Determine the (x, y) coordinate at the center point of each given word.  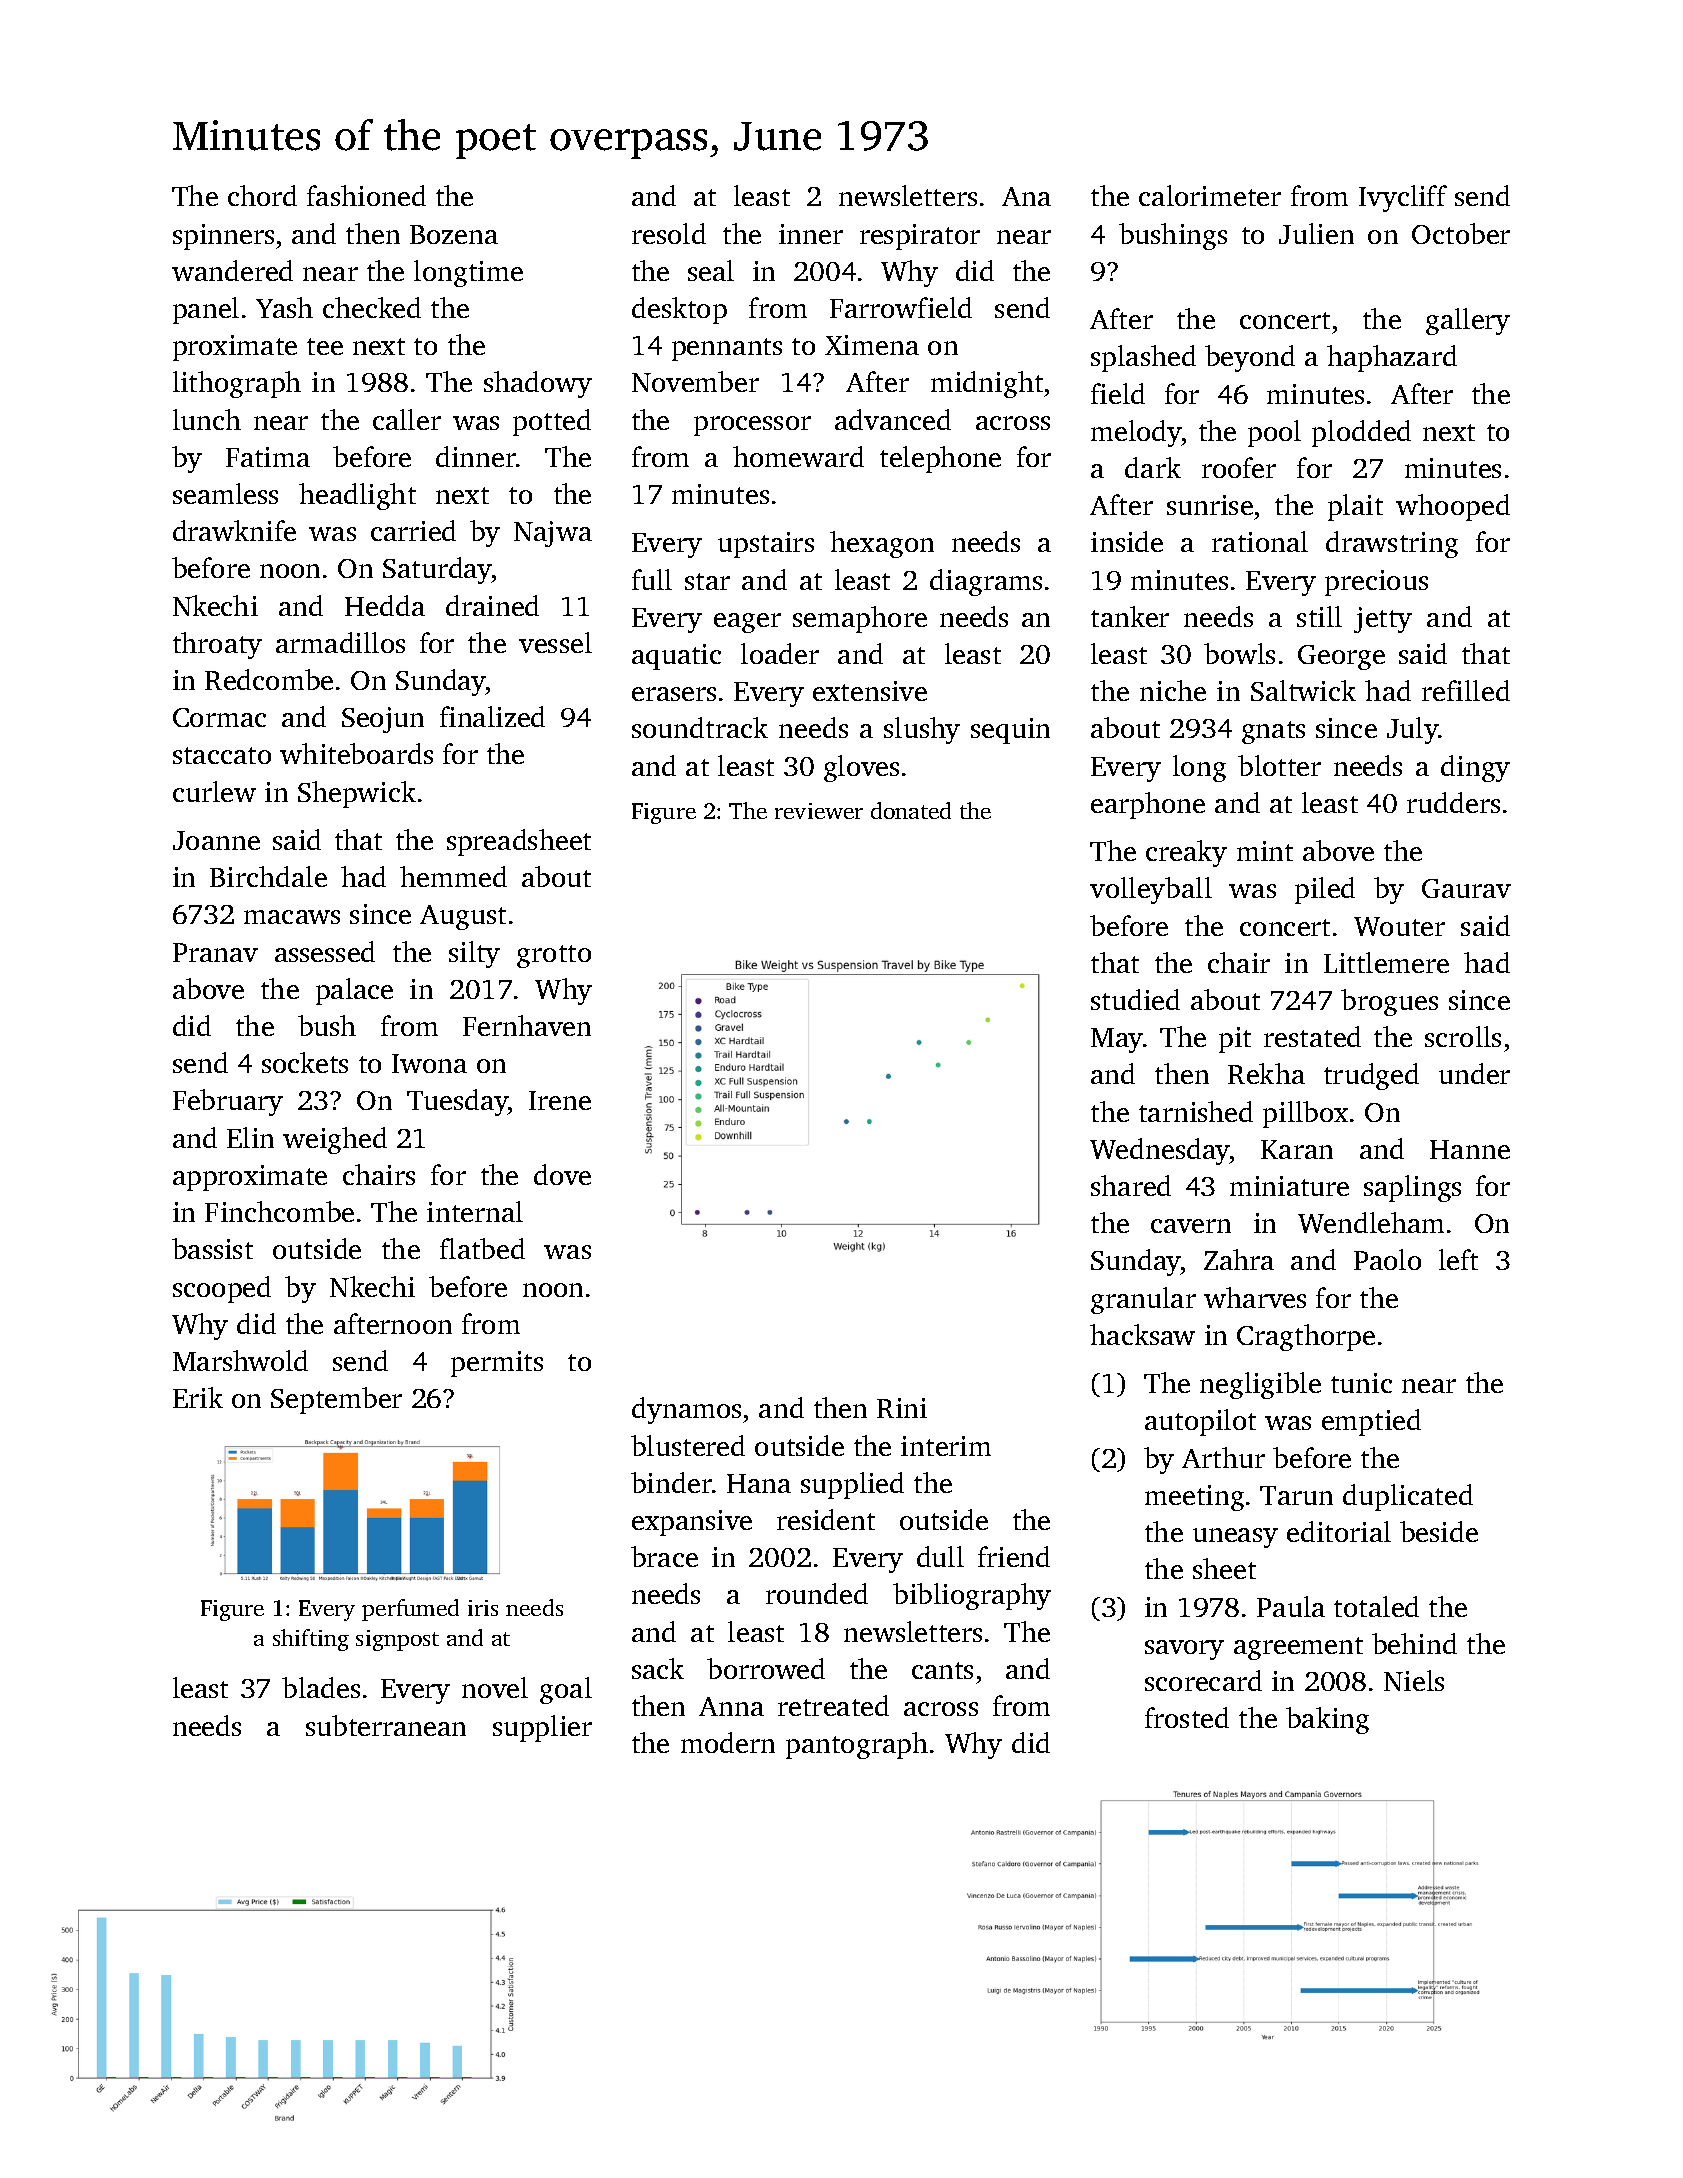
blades (321, 1687)
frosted (1187, 1717)
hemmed (453, 876)
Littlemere (1386, 962)
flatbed (482, 1248)
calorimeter (1210, 195)
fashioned (366, 195)
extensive (870, 691)
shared (1131, 1185)
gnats (1273, 732)
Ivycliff (1403, 198)
